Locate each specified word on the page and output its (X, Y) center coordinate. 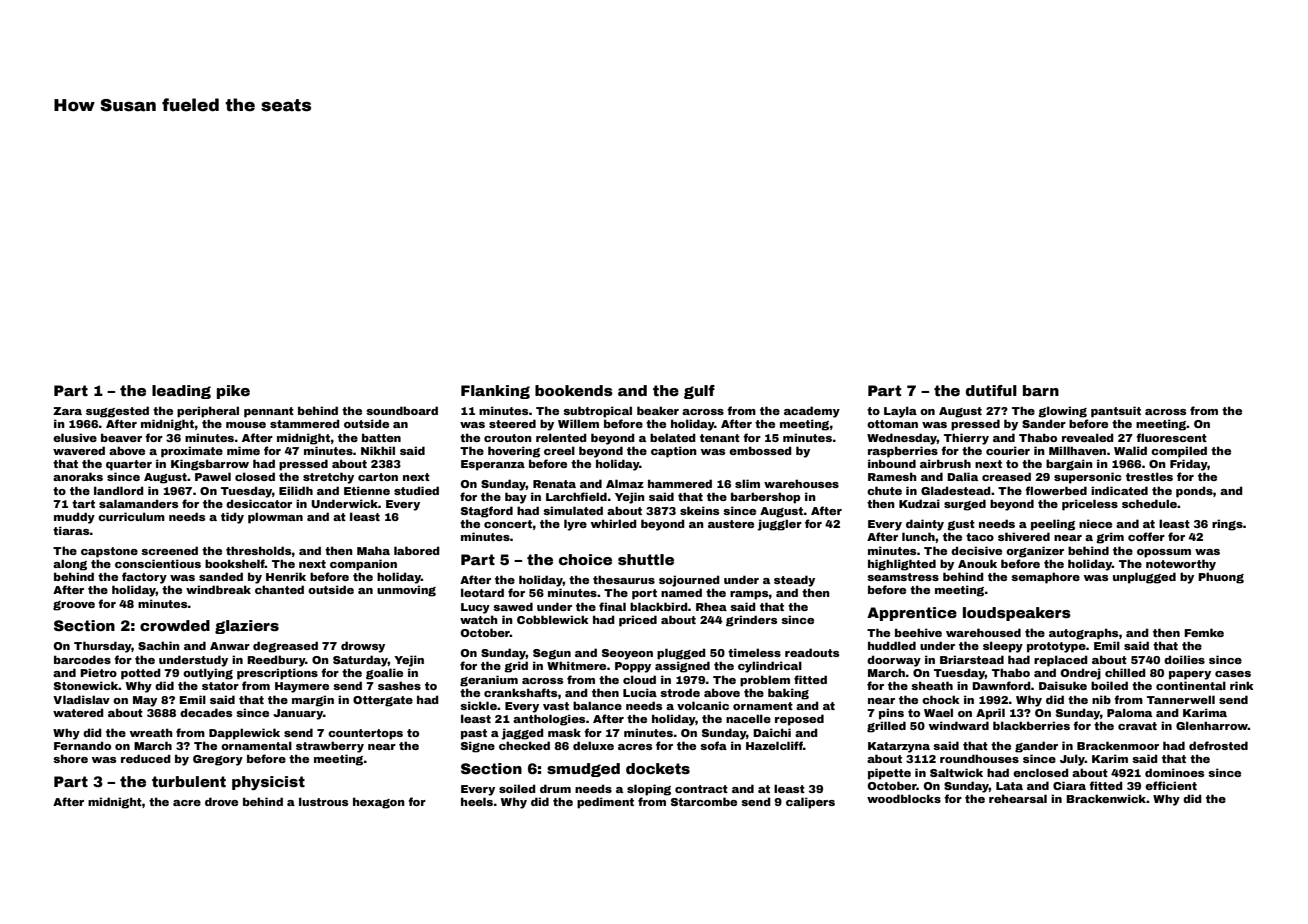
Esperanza (493, 465)
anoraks (78, 476)
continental (1191, 685)
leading (181, 392)
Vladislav (81, 699)
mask (564, 732)
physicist (268, 783)
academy (812, 412)
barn (1041, 390)
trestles (1149, 476)
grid (516, 667)
